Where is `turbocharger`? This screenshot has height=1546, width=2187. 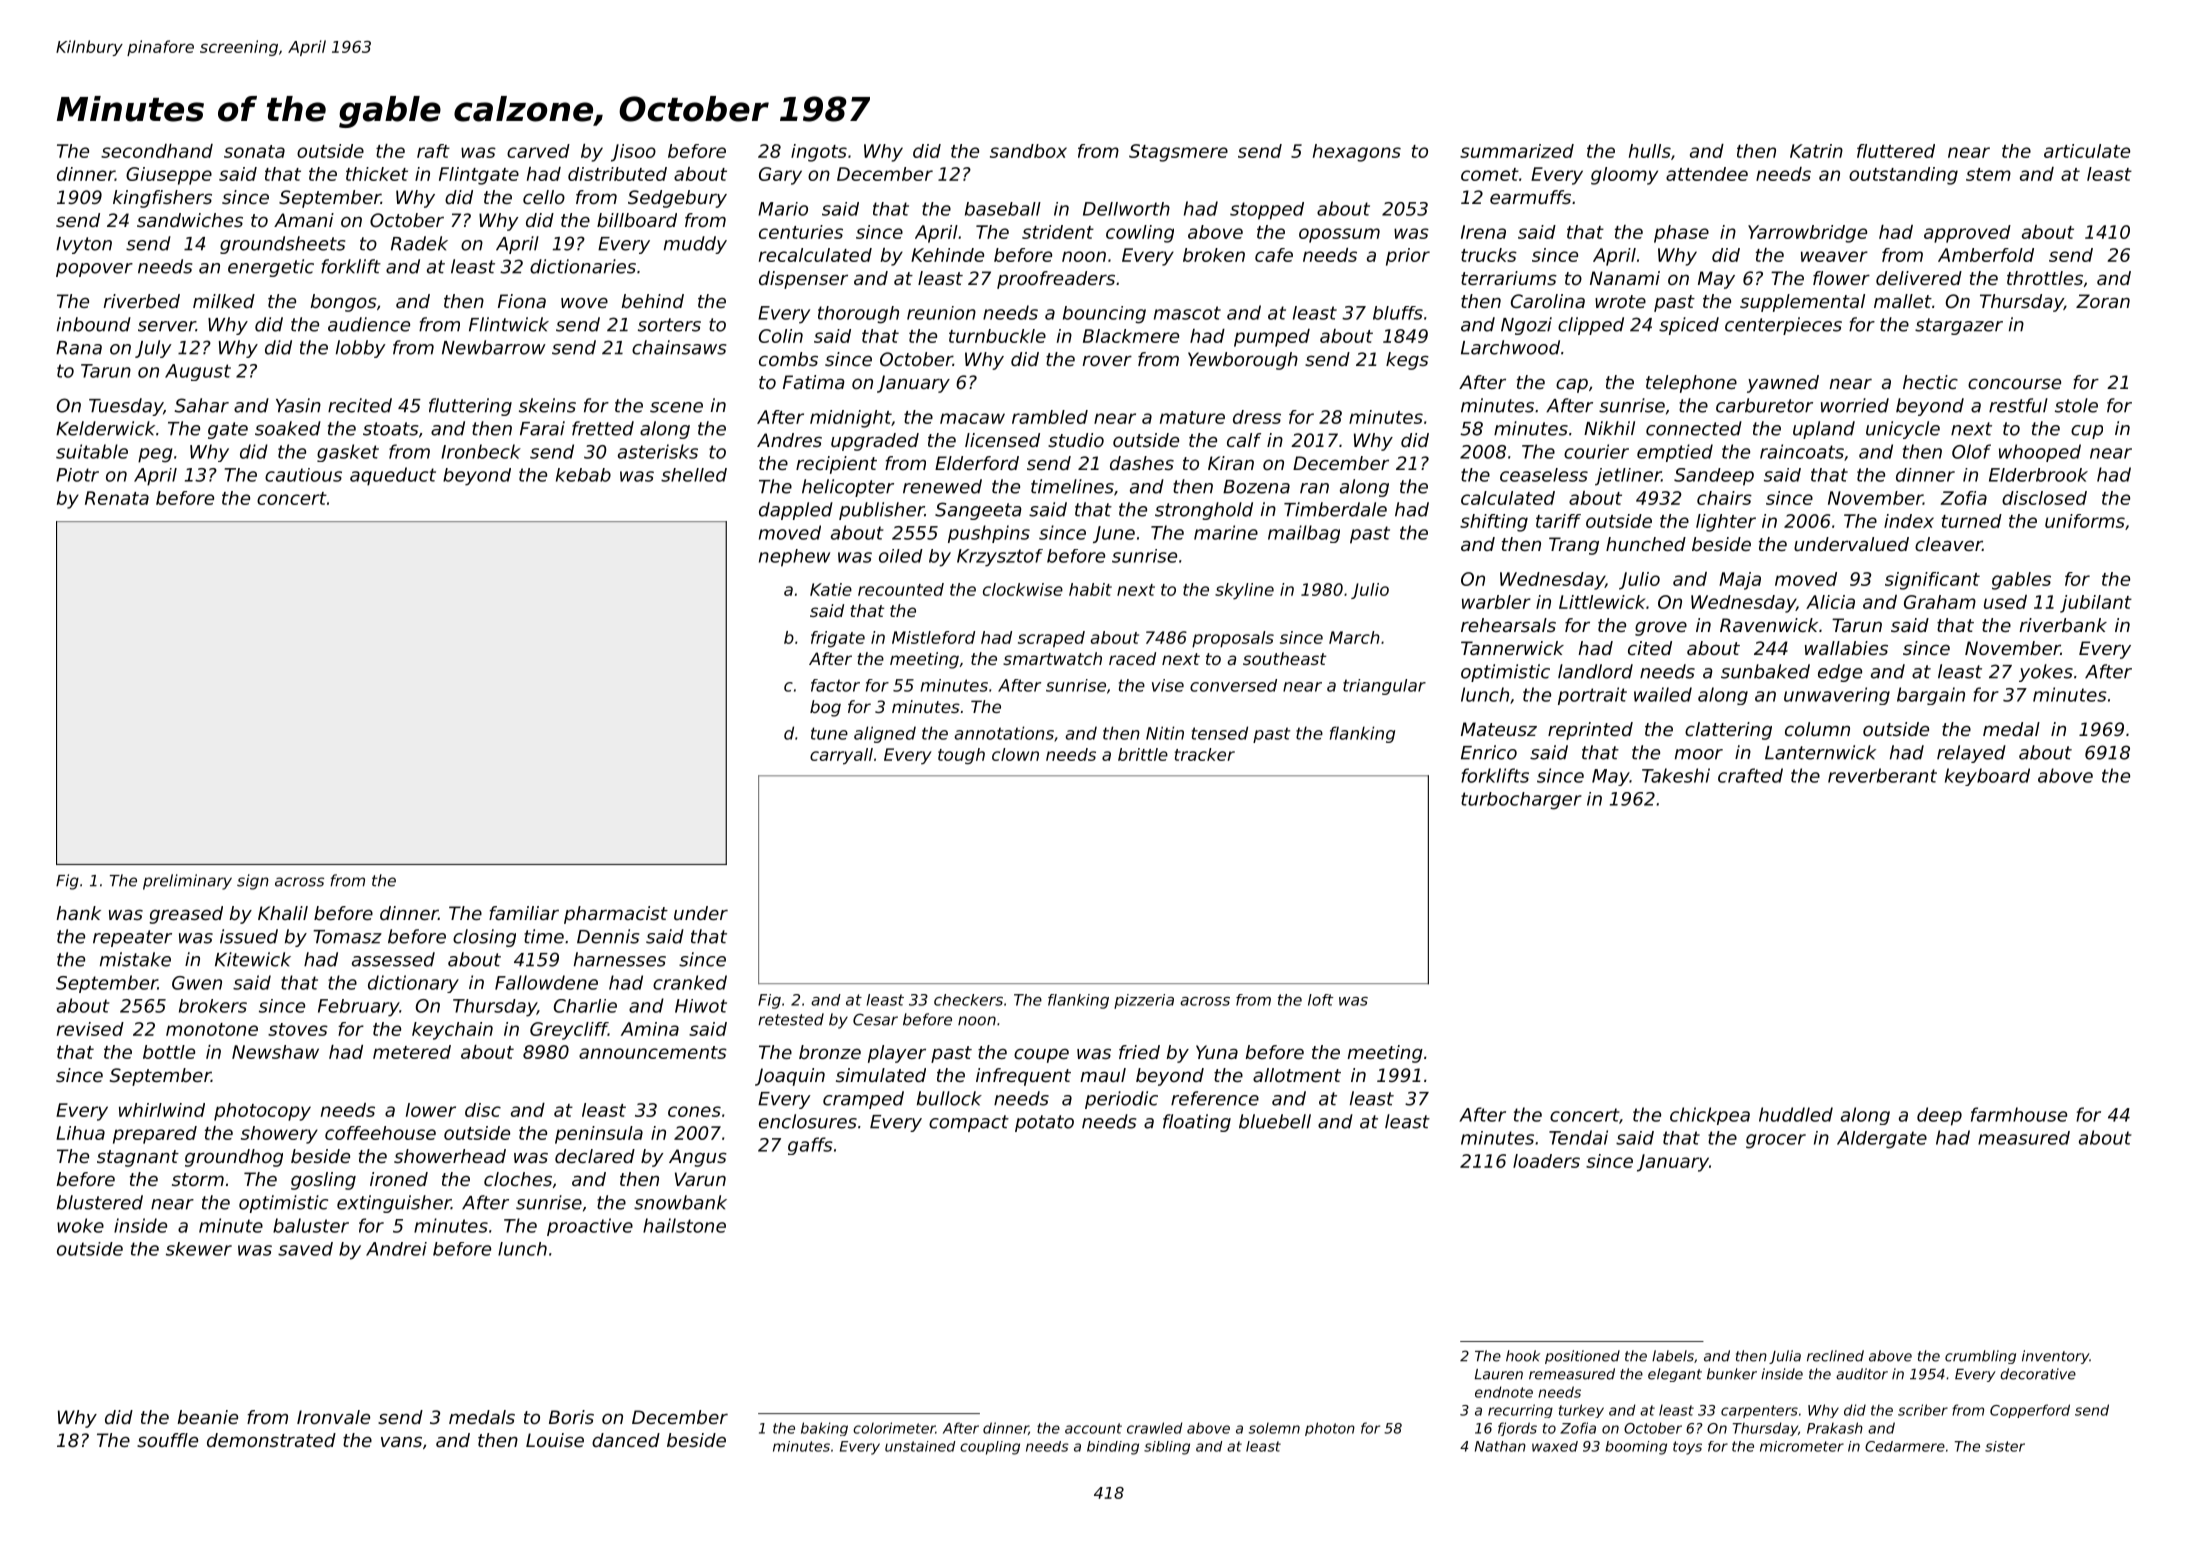 turbocharger is located at coordinates (1521, 801).
